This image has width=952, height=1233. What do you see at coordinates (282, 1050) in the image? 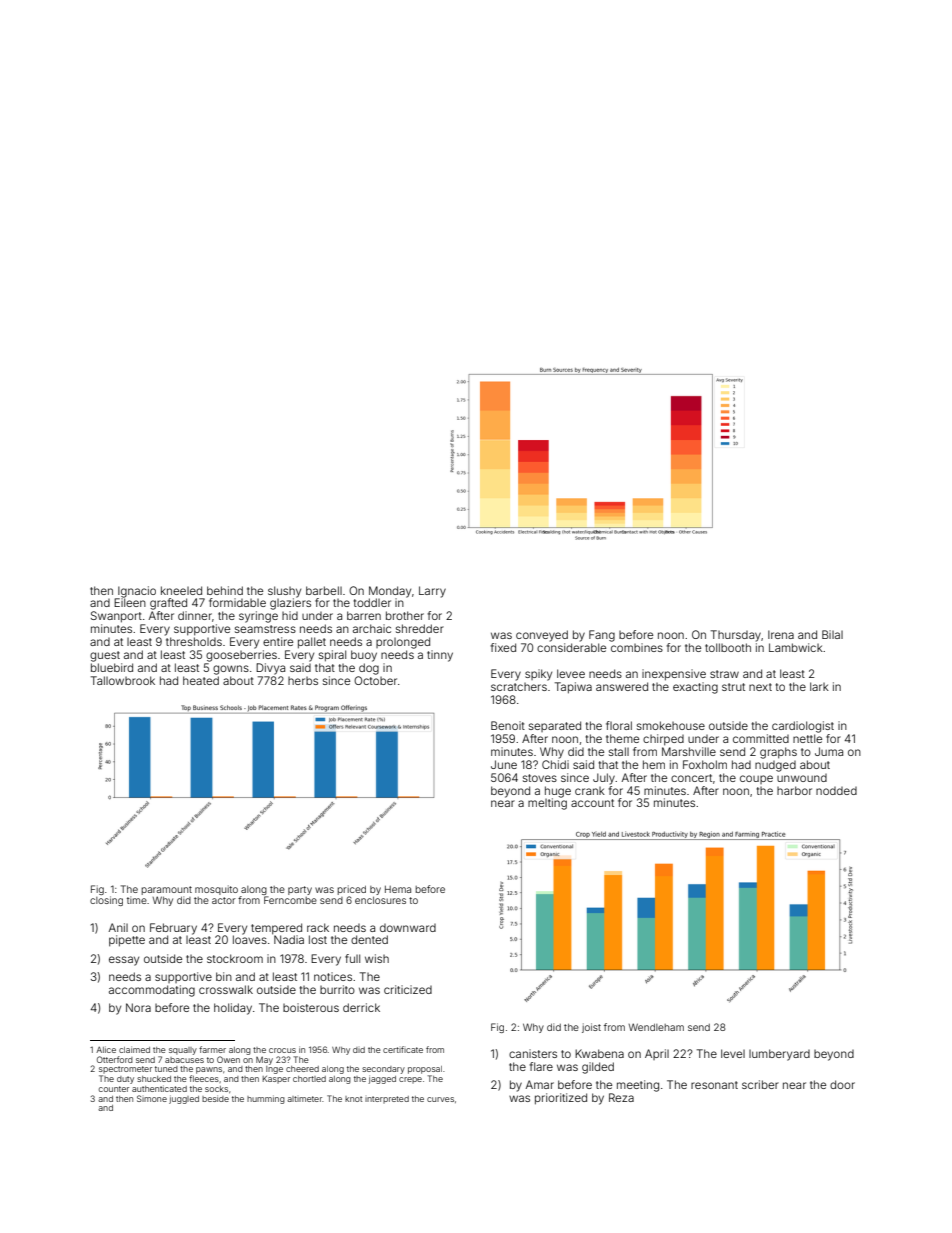
I see `crocus` at bounding box center [282, 1050].
